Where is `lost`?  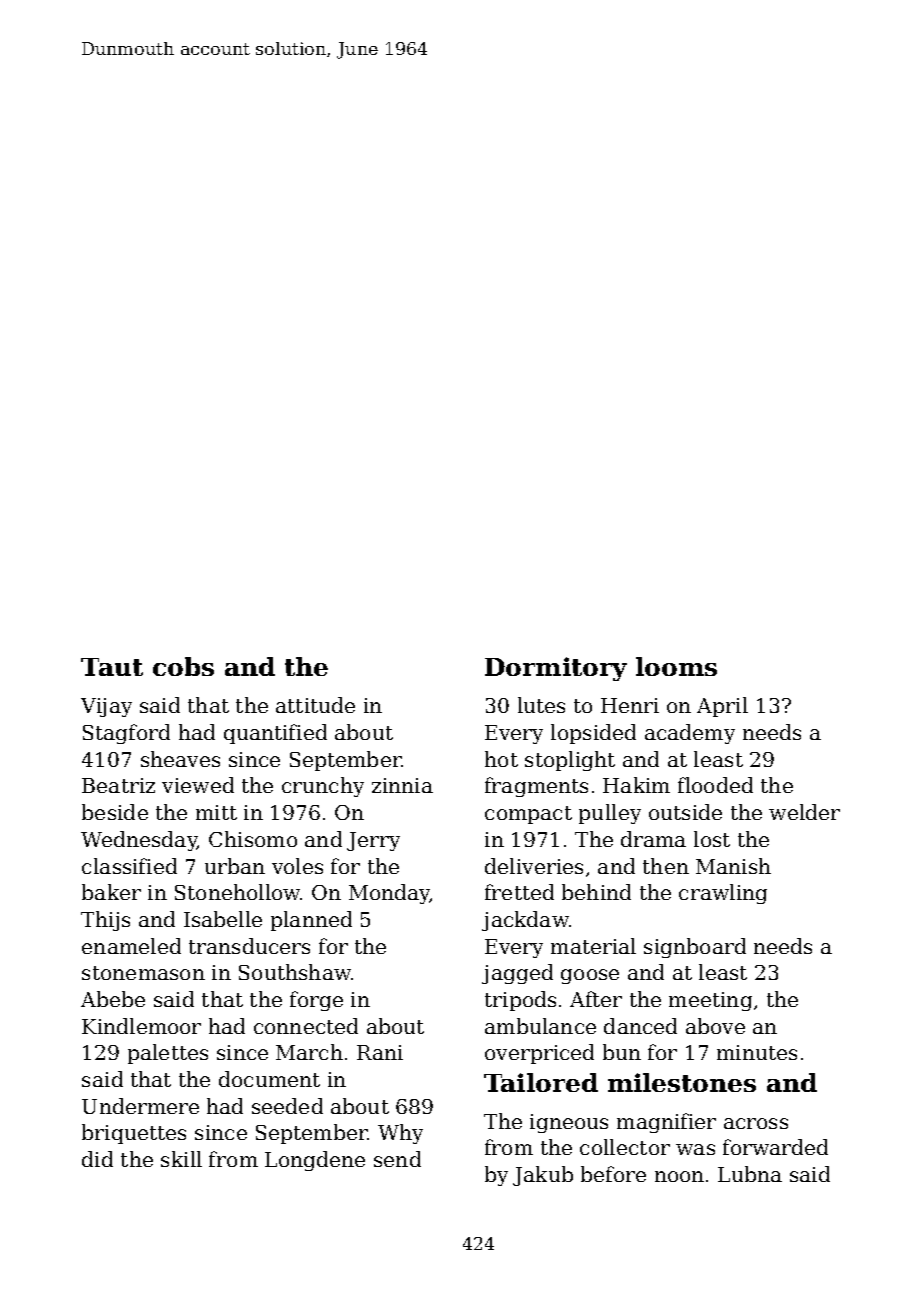
lost is located at coordinates (712, 839).
